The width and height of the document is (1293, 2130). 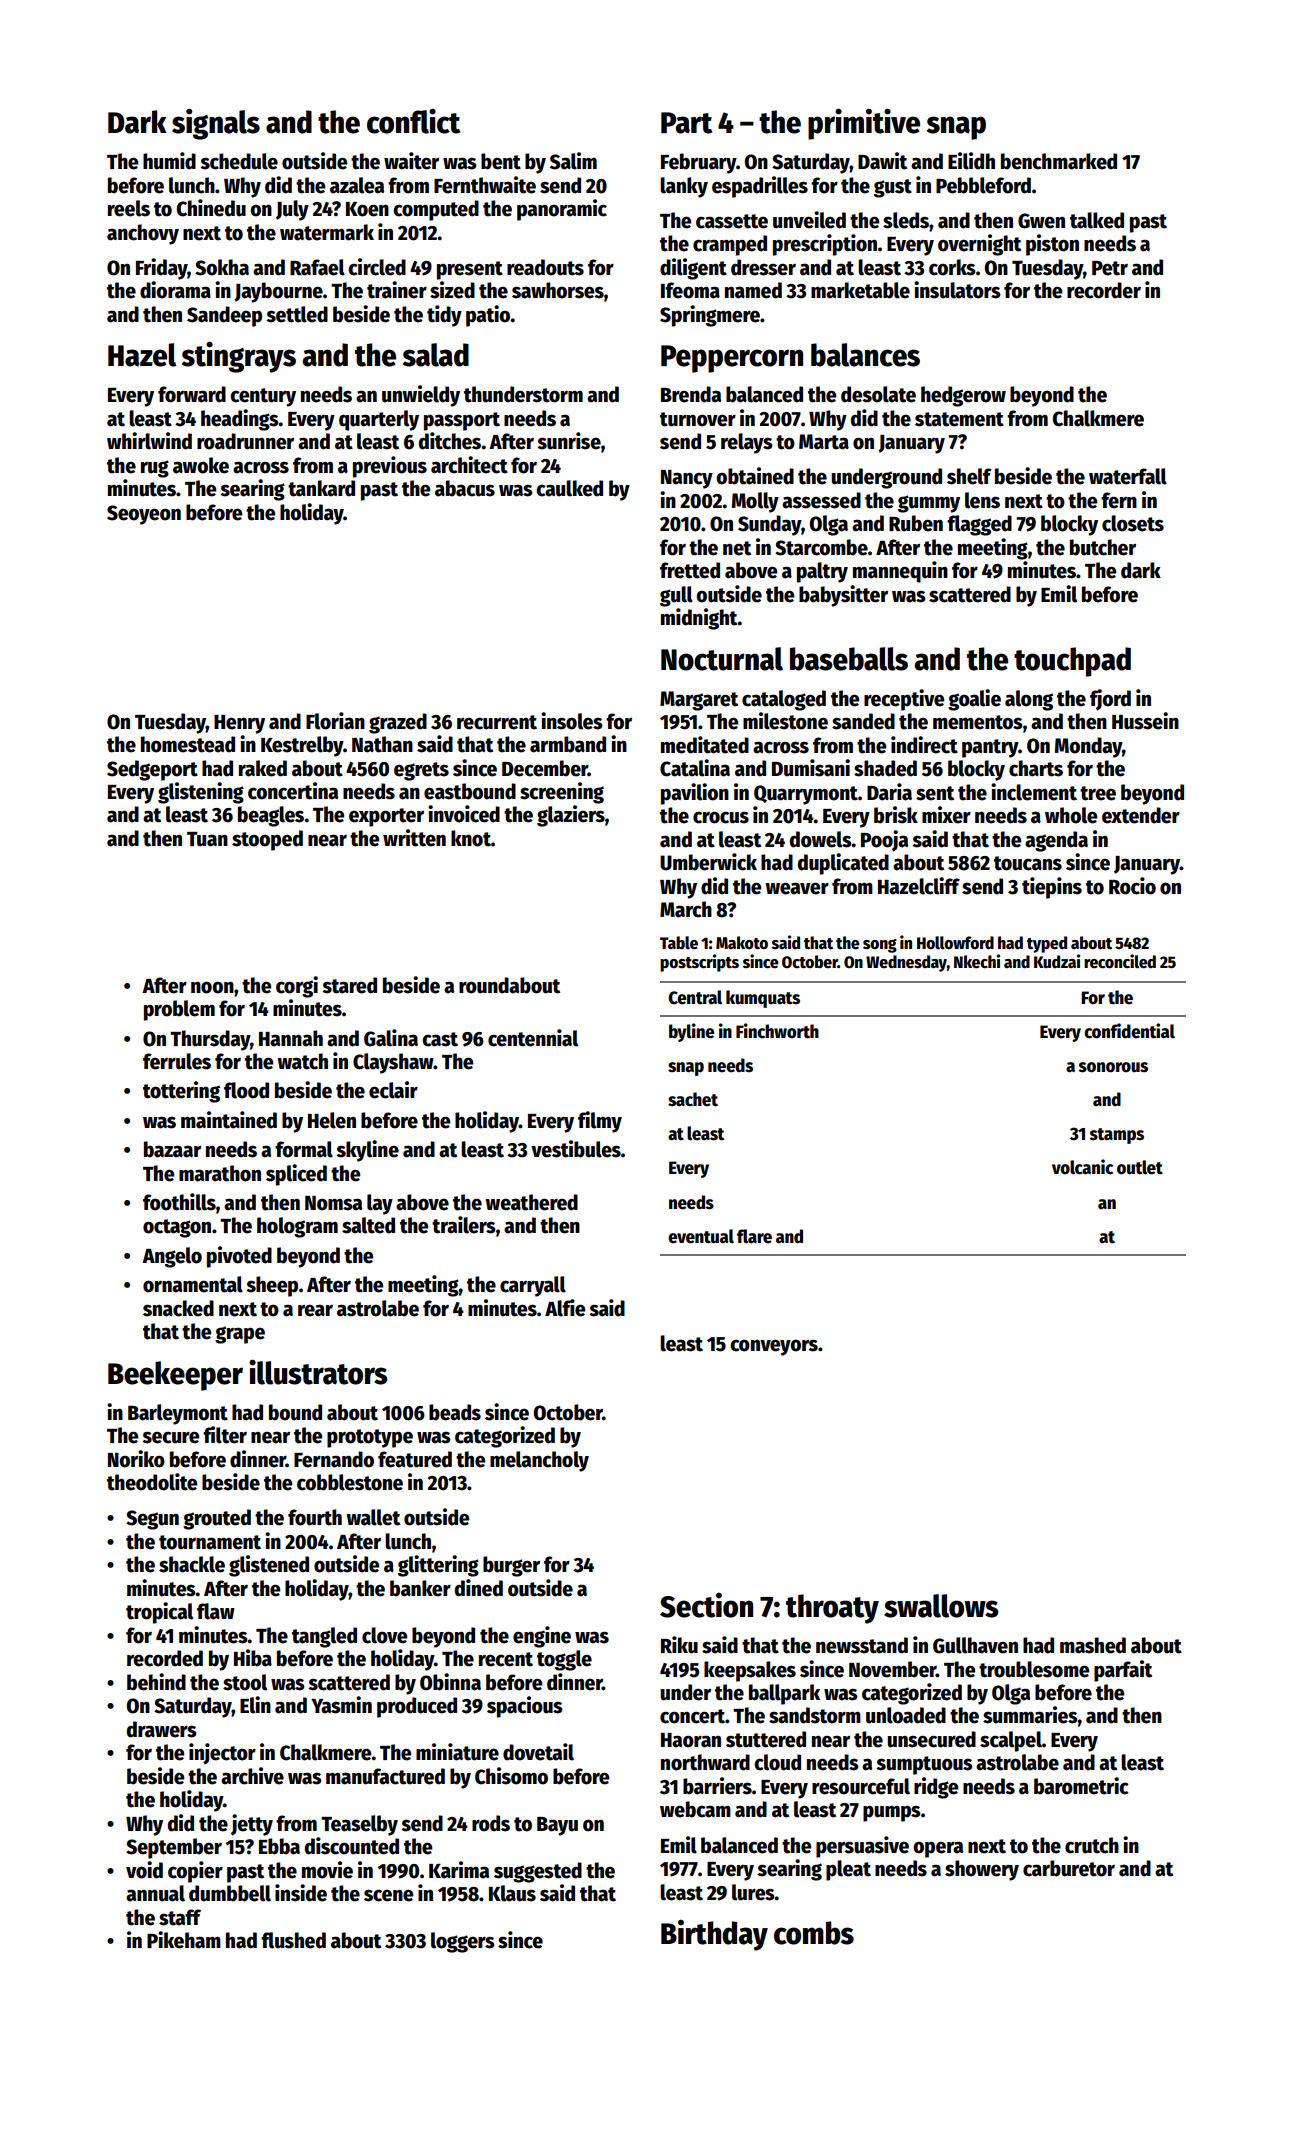 I want to click on whirlwind, so click(x=149, y=441).
